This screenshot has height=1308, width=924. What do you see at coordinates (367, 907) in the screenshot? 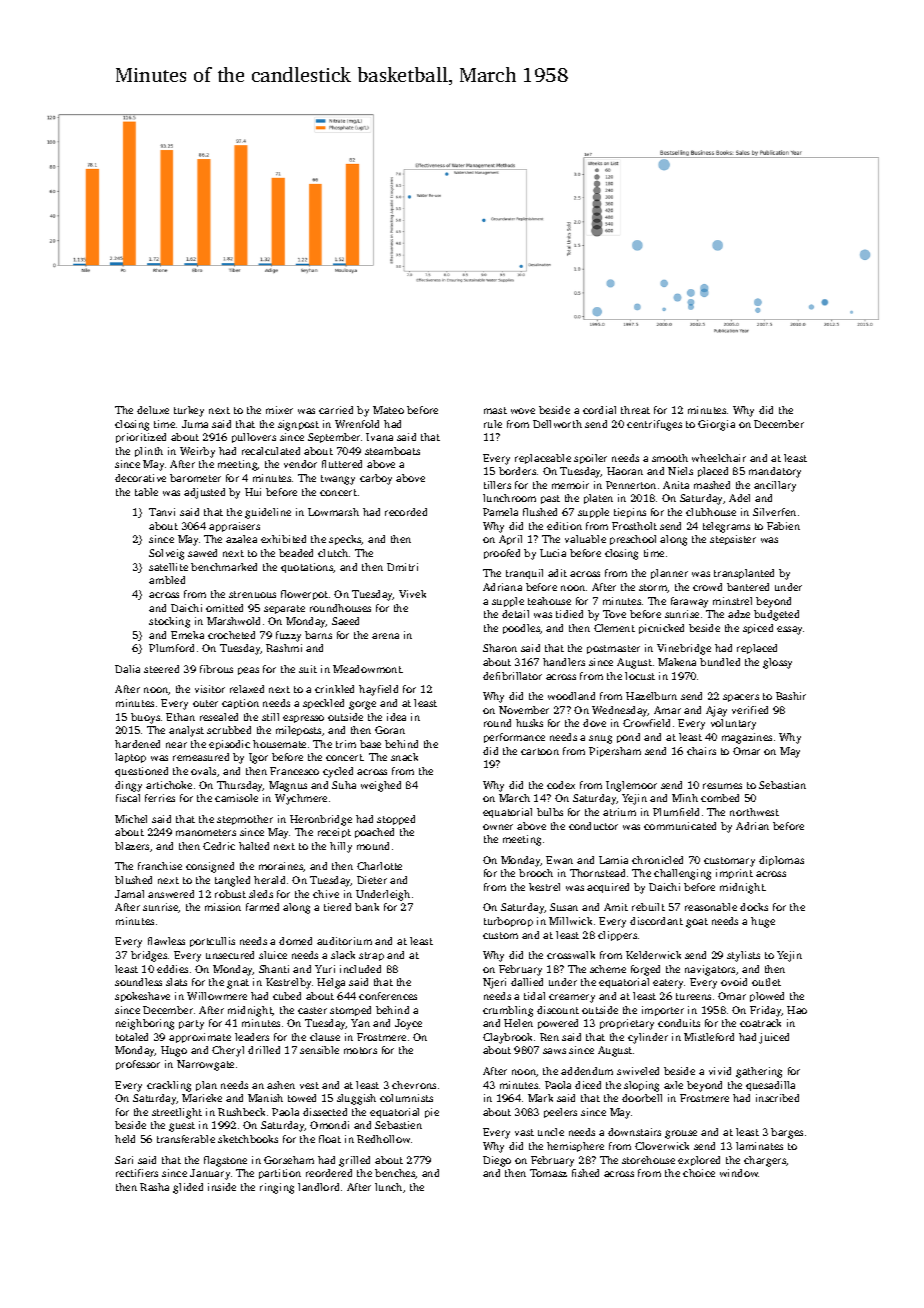
I see `bank` at bounding box center [367, 907].
